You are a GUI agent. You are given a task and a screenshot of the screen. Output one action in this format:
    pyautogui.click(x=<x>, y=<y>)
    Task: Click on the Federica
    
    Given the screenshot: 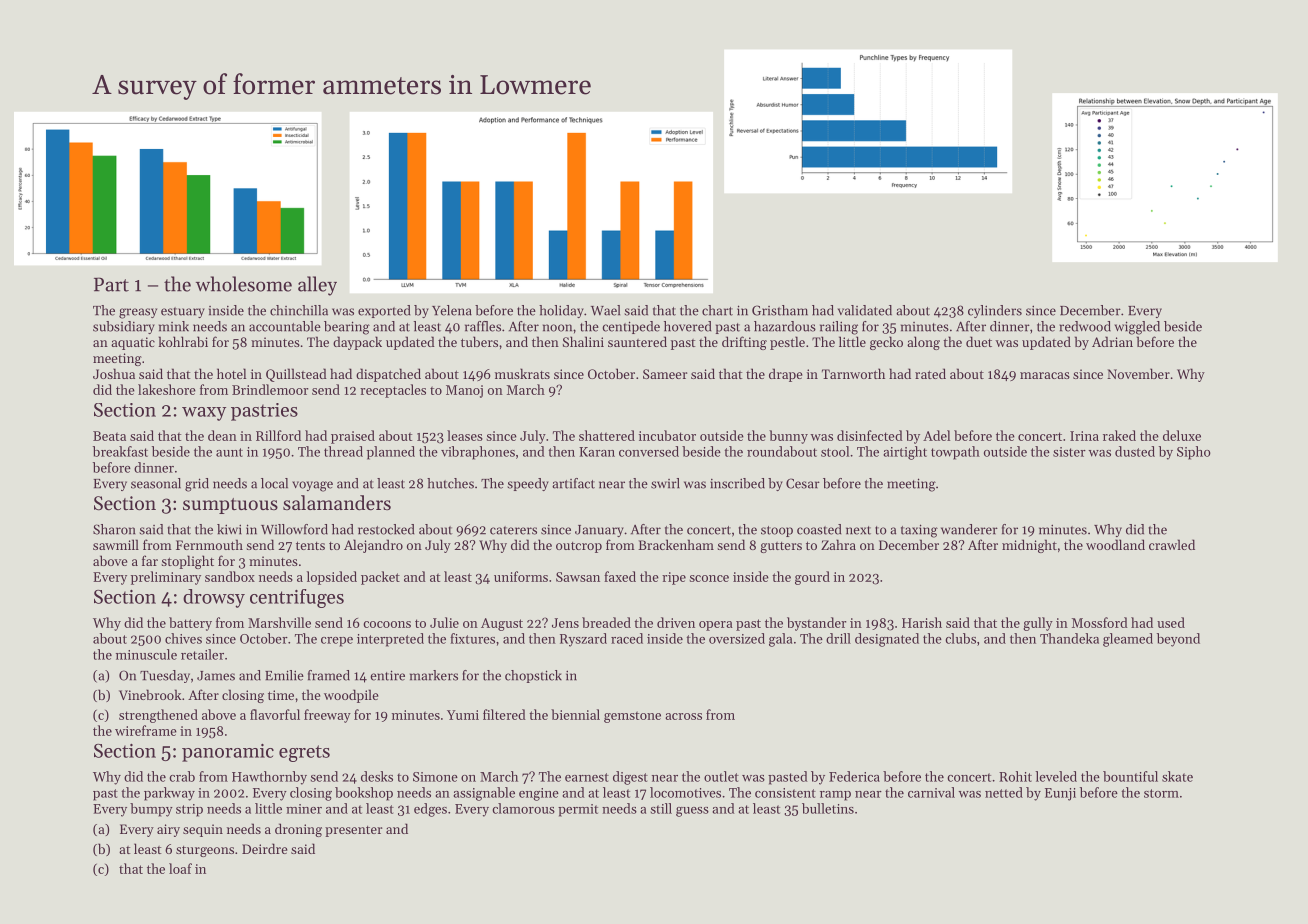 What is the action you would take?
    pyautogui.click(x=854, y=776)
